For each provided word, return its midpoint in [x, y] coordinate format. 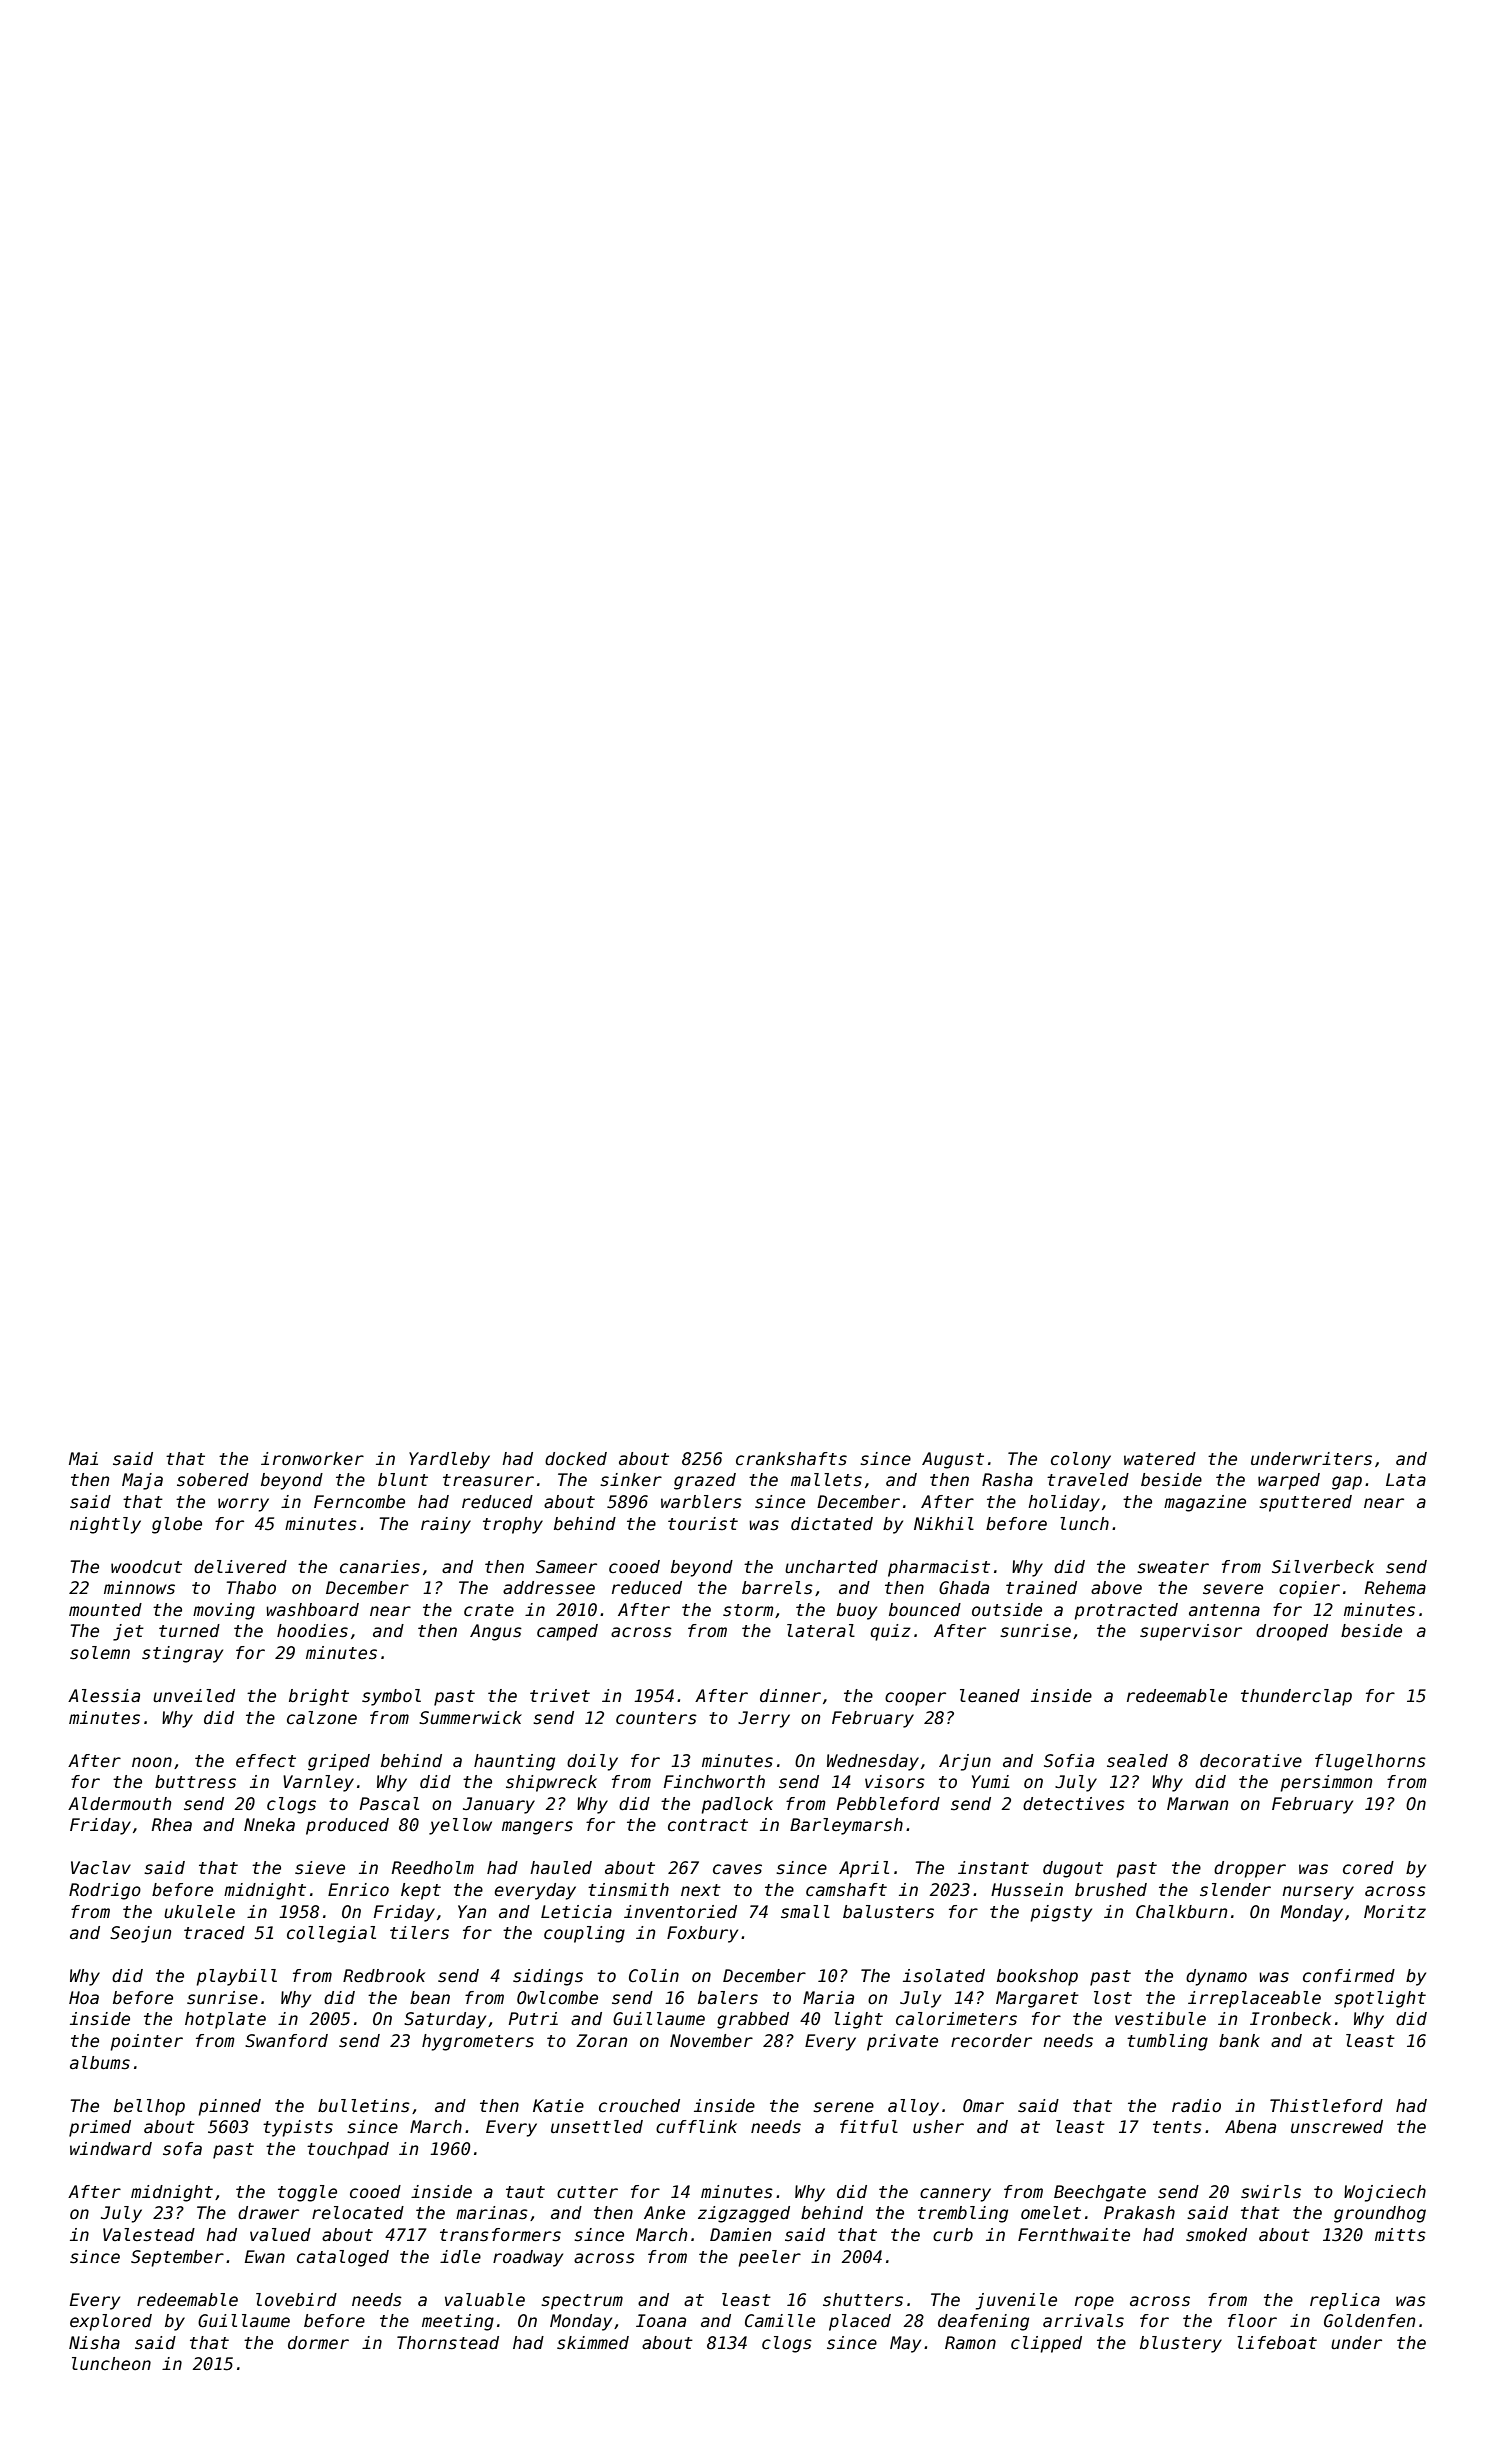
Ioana [661, 2321]
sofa [182, 2149]
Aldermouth [119, 1804]
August [953, 1460]
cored [1368, 1868]
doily [592, 1762]
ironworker [312, 1459]
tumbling [1167, 2042]
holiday [1064, 1503]
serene [843, 2107]
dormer [318, 2343]
